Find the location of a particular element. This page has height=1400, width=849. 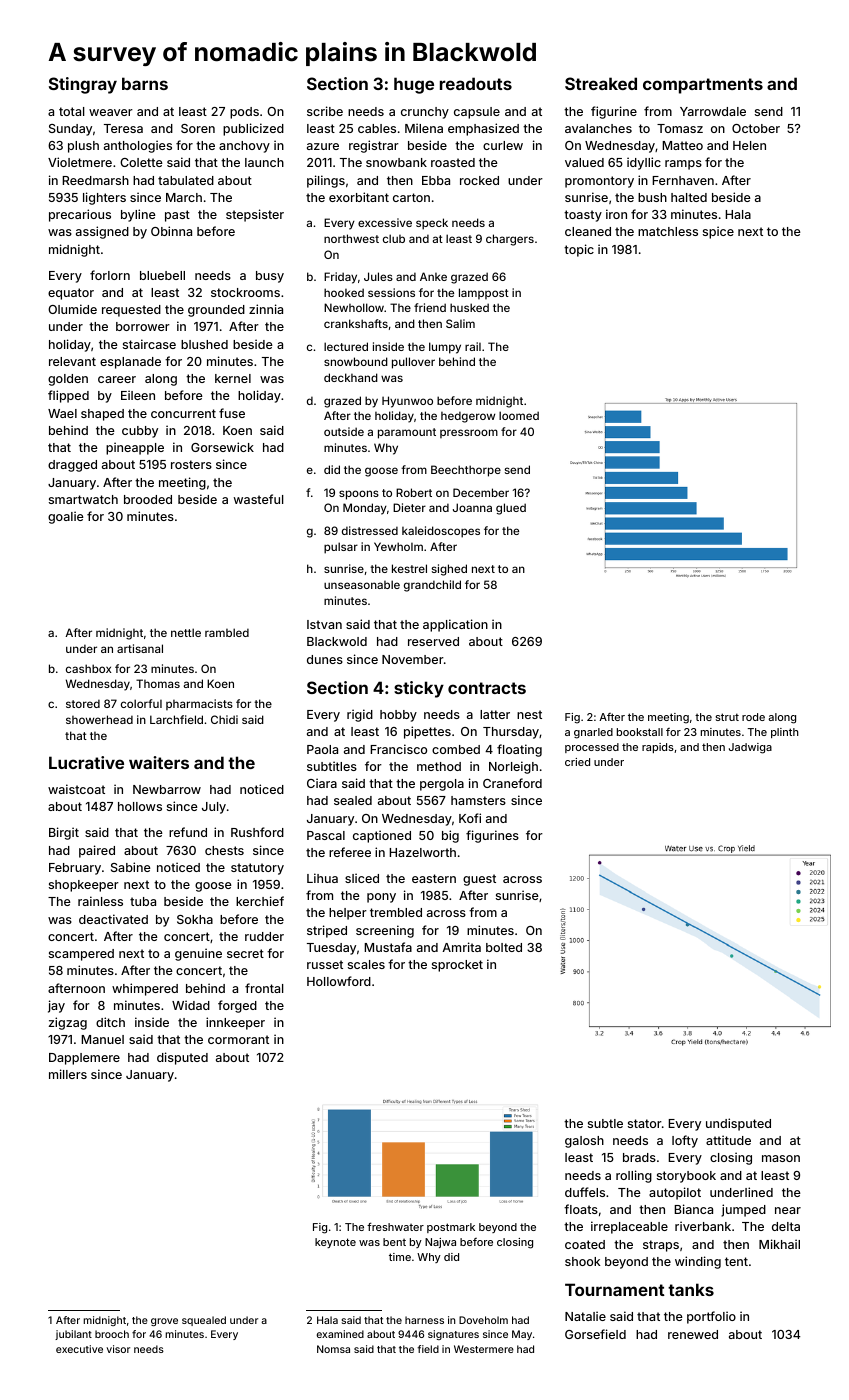

goalie is located at coordinates (66, 517).
